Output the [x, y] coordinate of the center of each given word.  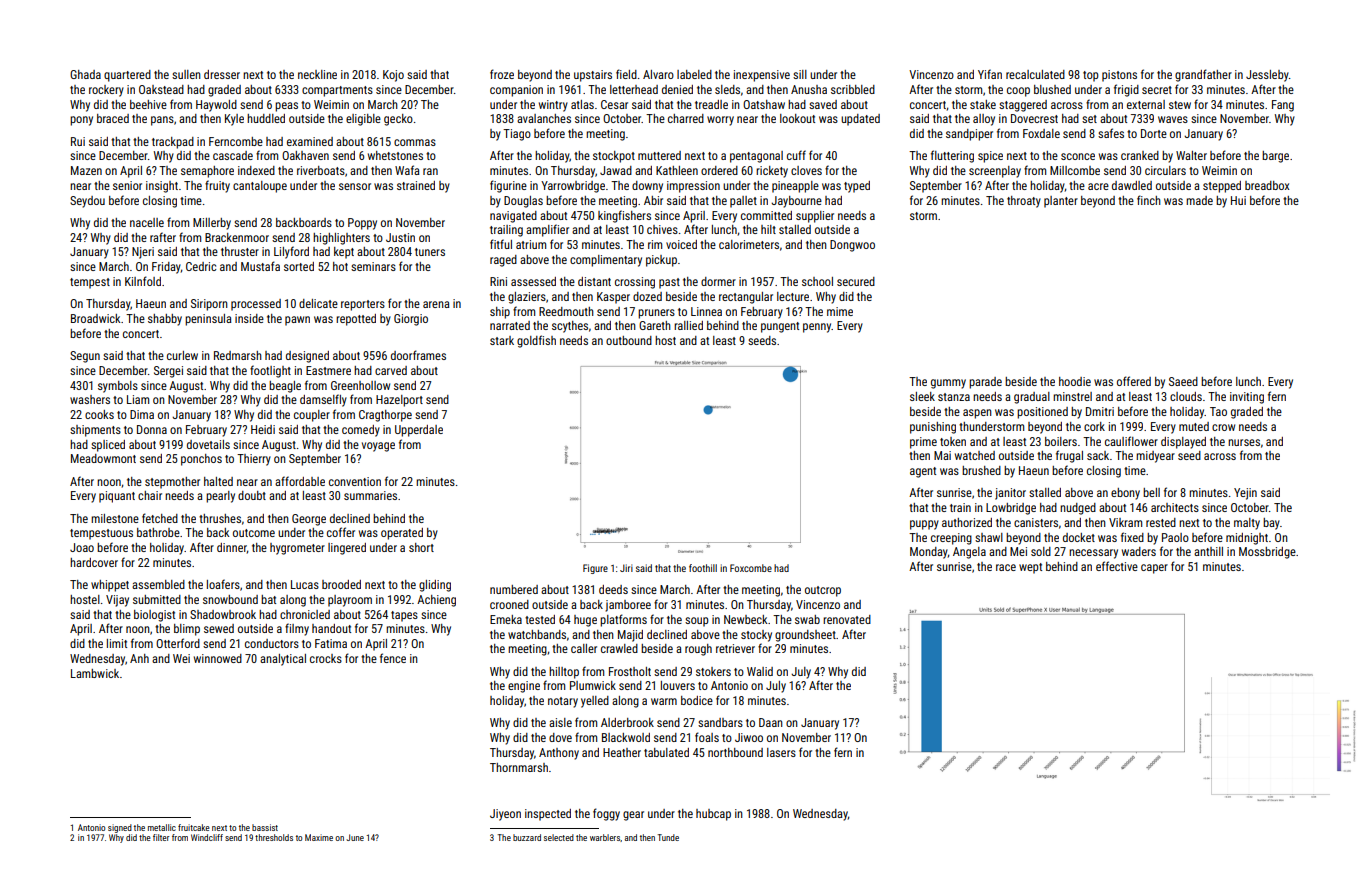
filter [161, 837]
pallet [743, 202]
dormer [718, 281]
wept [1030, 568]
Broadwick [95, 318]
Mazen [86, 170]
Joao [82, 547]
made [1199, 200]
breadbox [1267, 185]
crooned [509, 604]
